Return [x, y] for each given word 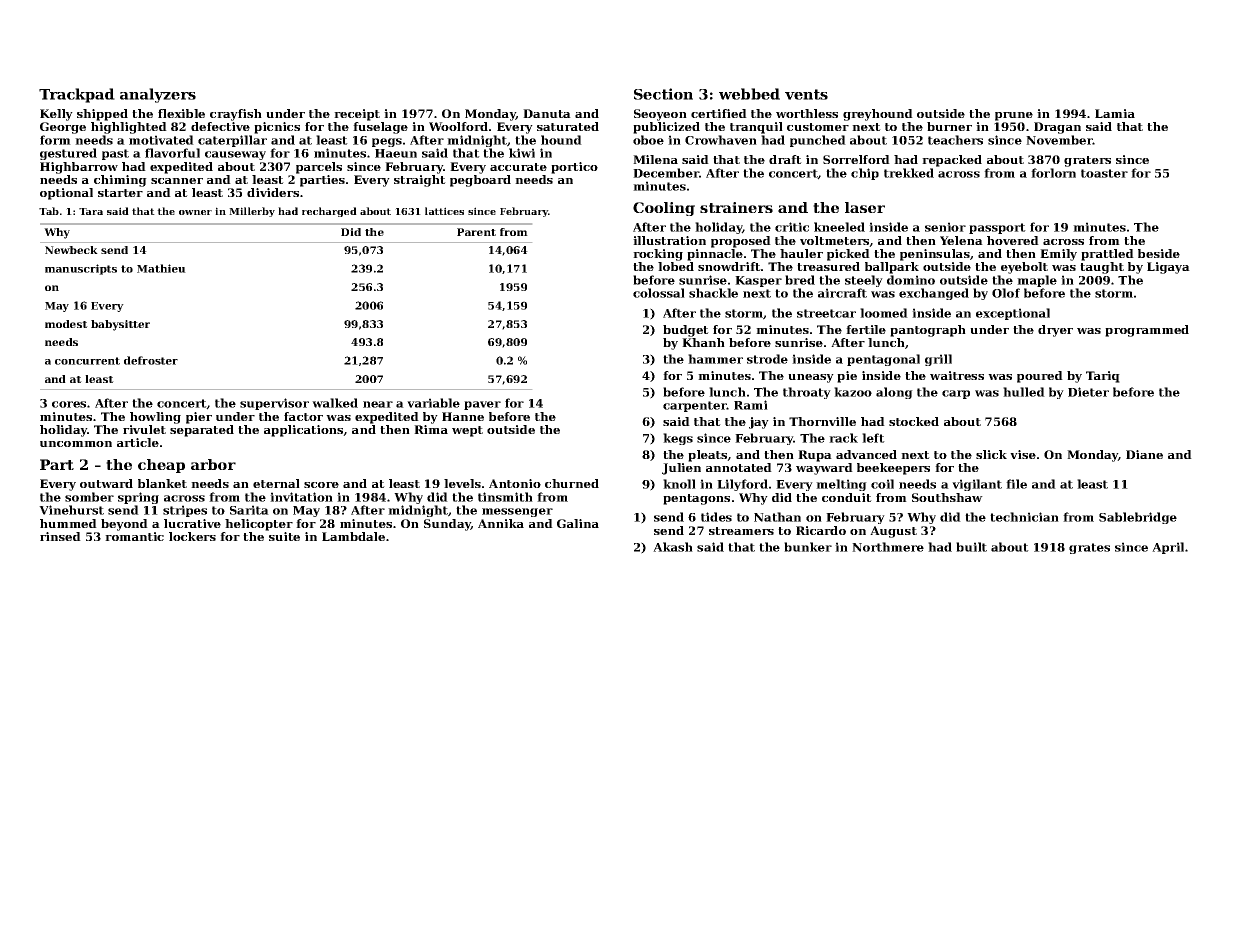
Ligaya [1168, 268]
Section [663, 94]
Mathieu [161, 268]
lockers [192, 536]
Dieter [1088, 392]
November [1059, 140]
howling [155, 418]
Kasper [758, 281]
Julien [681, 469]
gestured [68, 154]
